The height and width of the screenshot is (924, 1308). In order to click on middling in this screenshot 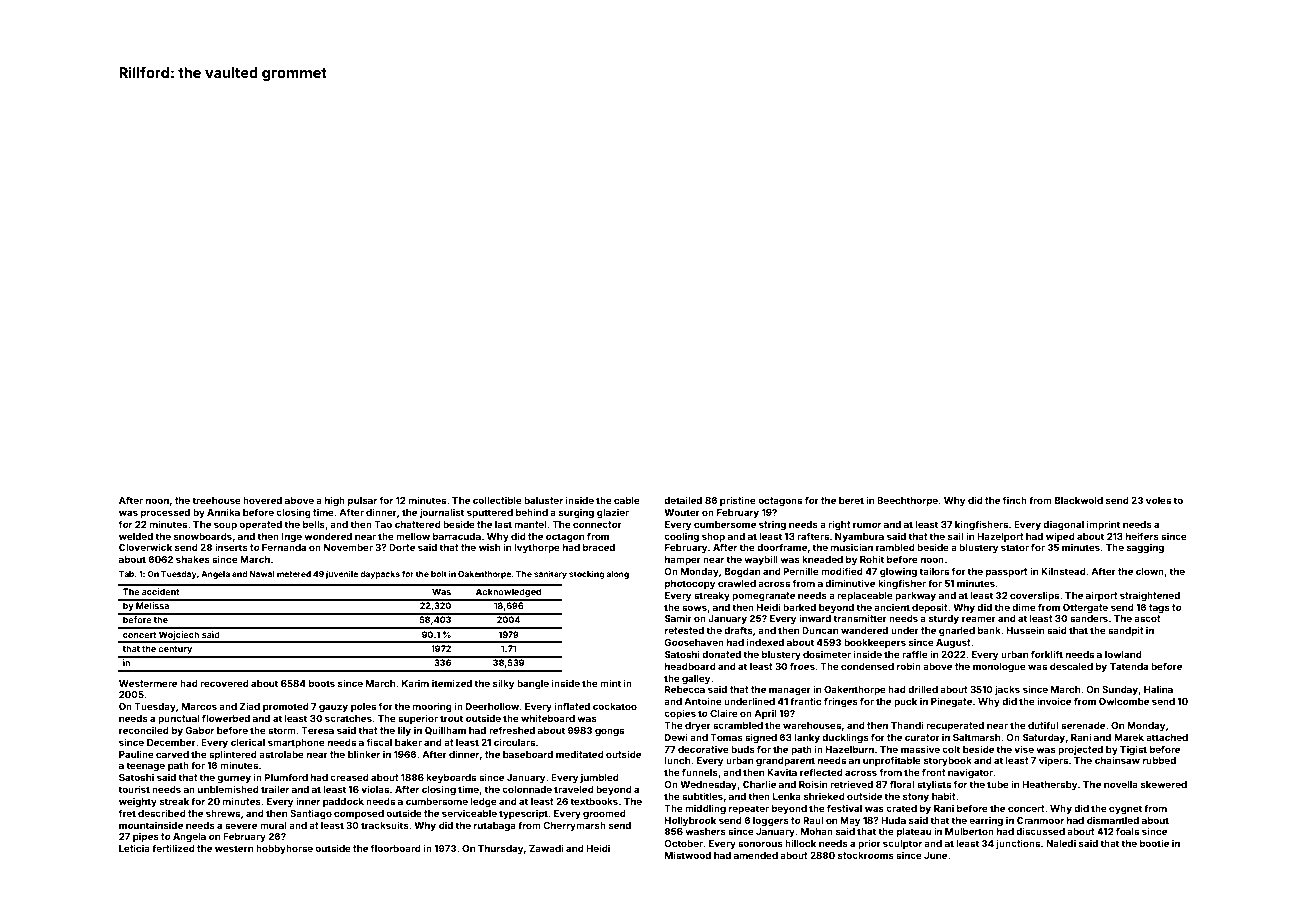, I will do `click(705, 809)`.
